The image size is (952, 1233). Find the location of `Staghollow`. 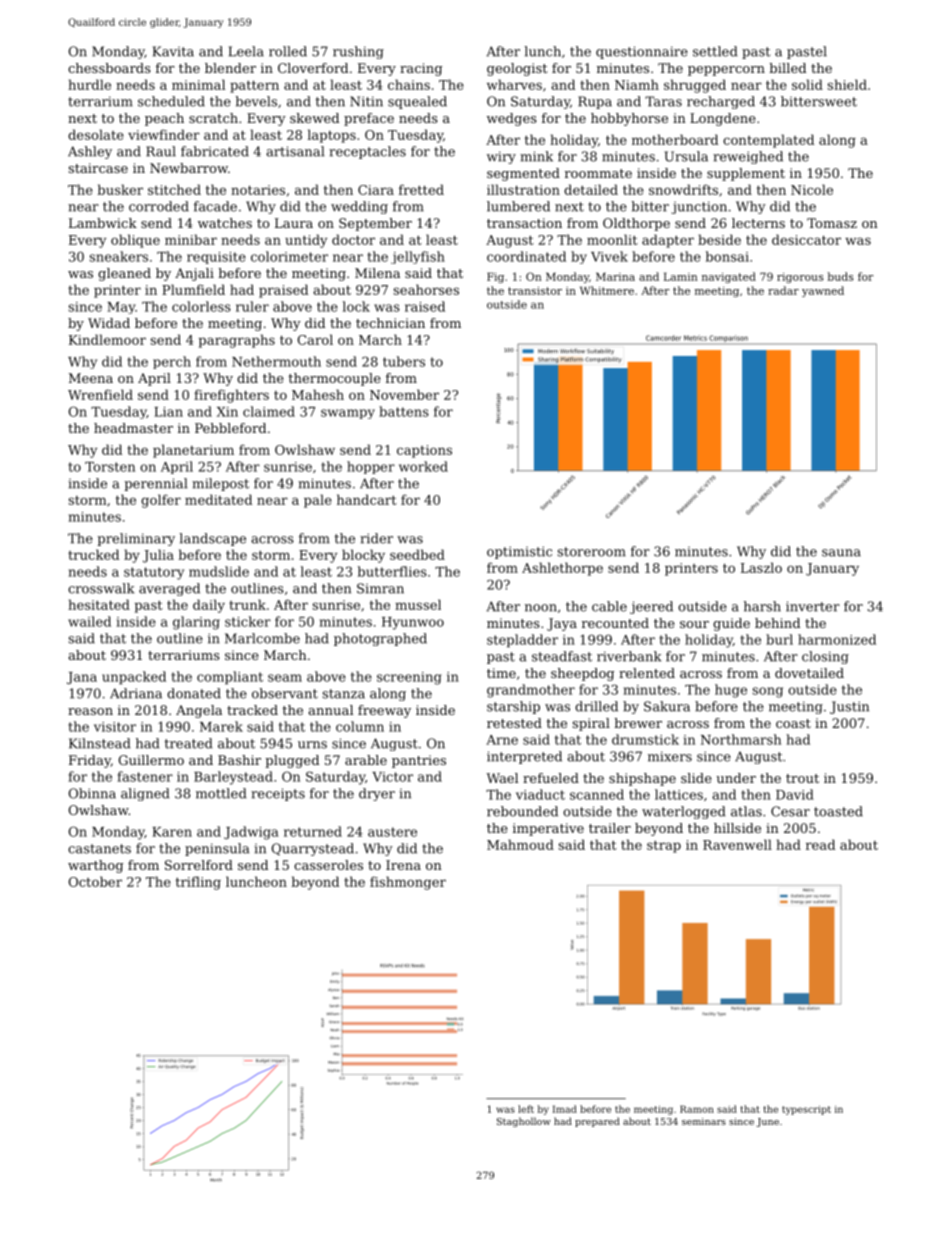

Staghollow is located at coordinates (524, 1122).
